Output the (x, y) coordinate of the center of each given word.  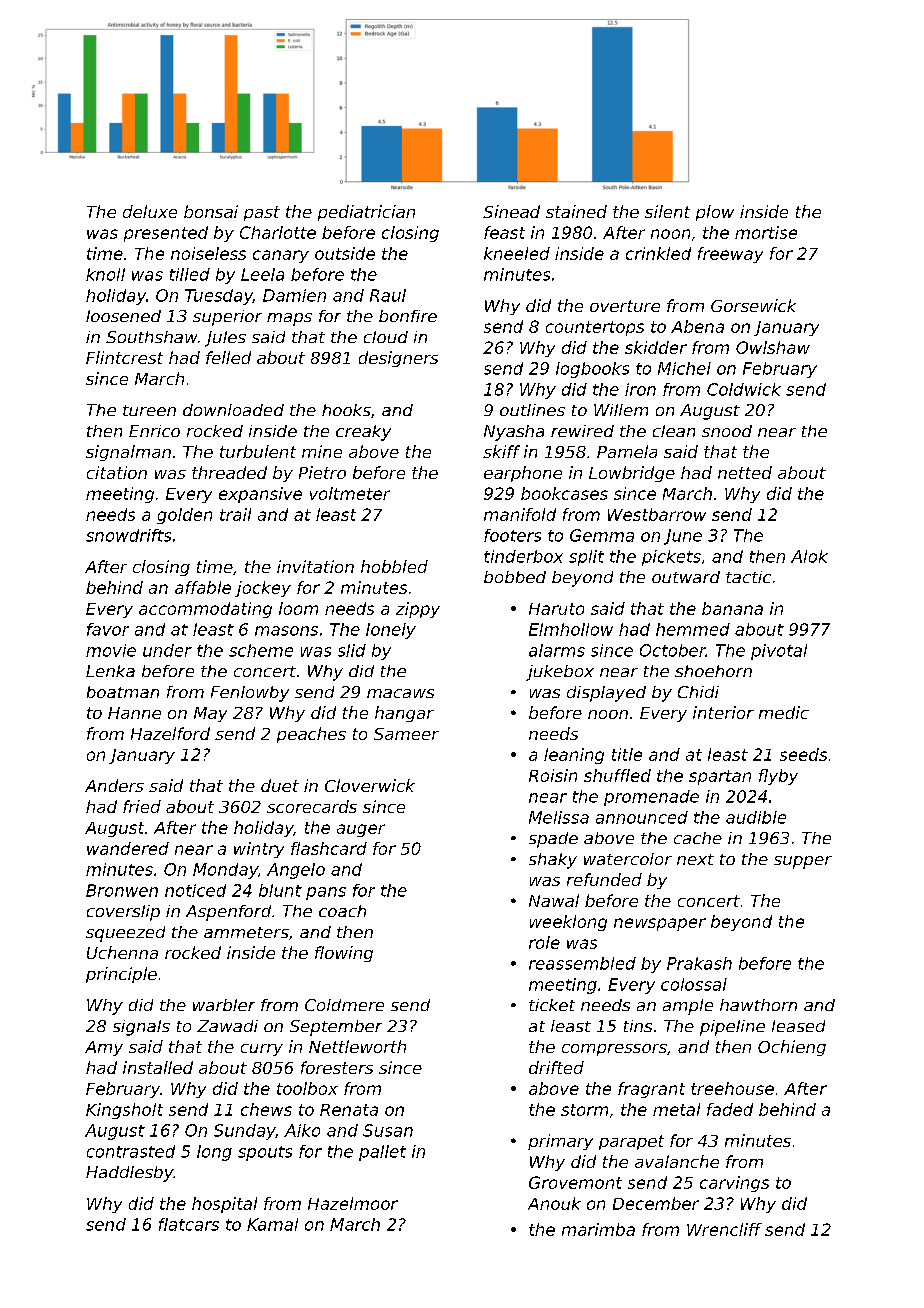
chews (266, 1109)
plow (715, 213)
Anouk (554, 1203)
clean (674, 431)
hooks (346, 410)
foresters (337, 1067)
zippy (418, 610)
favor (108, 629)
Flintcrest (124, 357)
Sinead (511, 211)
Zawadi (227, 1026)
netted (745, 472)
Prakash (699, 963)
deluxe (150, 211)
